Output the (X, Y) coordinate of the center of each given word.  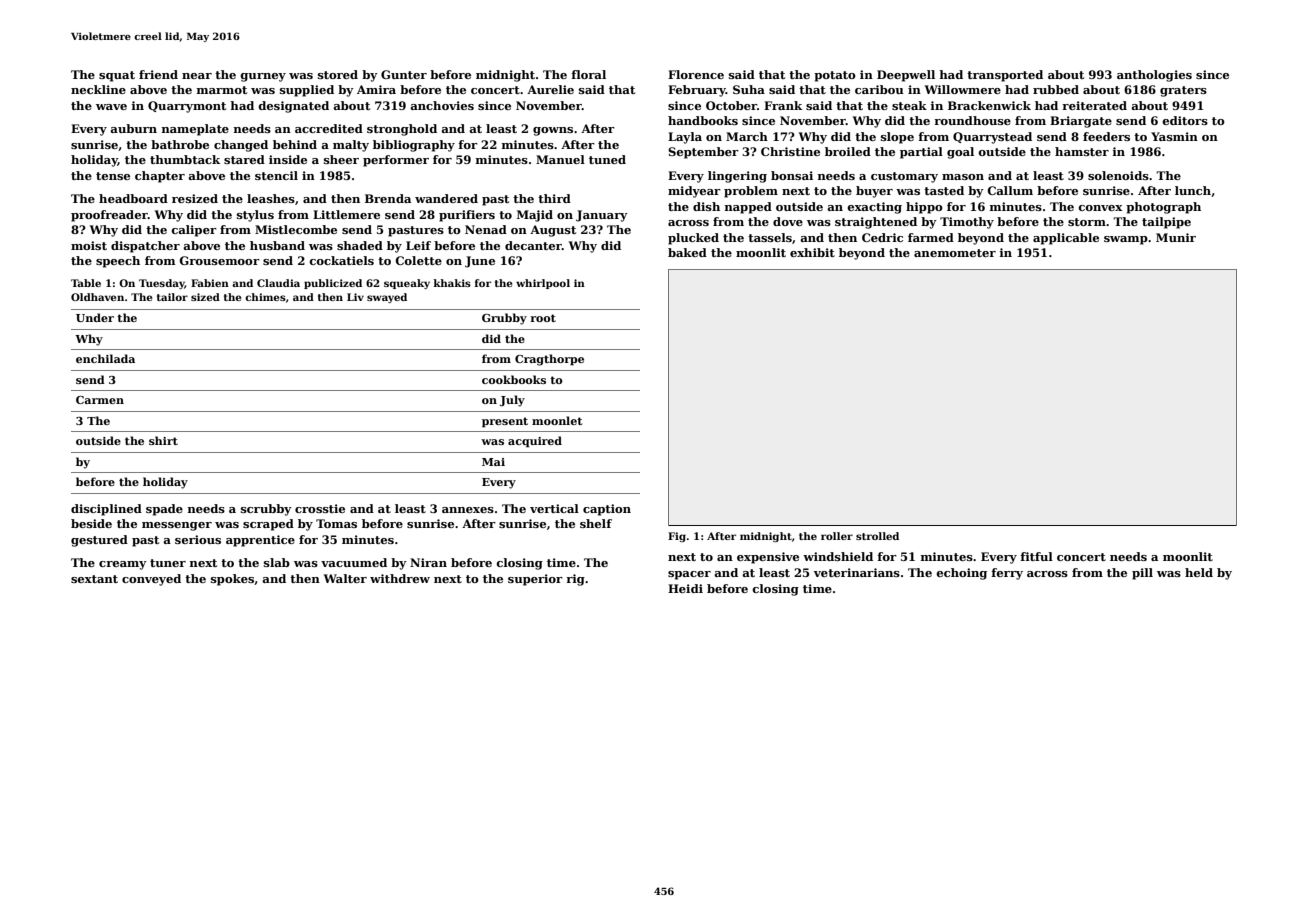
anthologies (1154, 76)
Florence (696, 74)
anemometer (955, 253)
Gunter (404, 74)
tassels (770, 237)
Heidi (685, 588)
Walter (345, 578)
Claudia (278, 283)
